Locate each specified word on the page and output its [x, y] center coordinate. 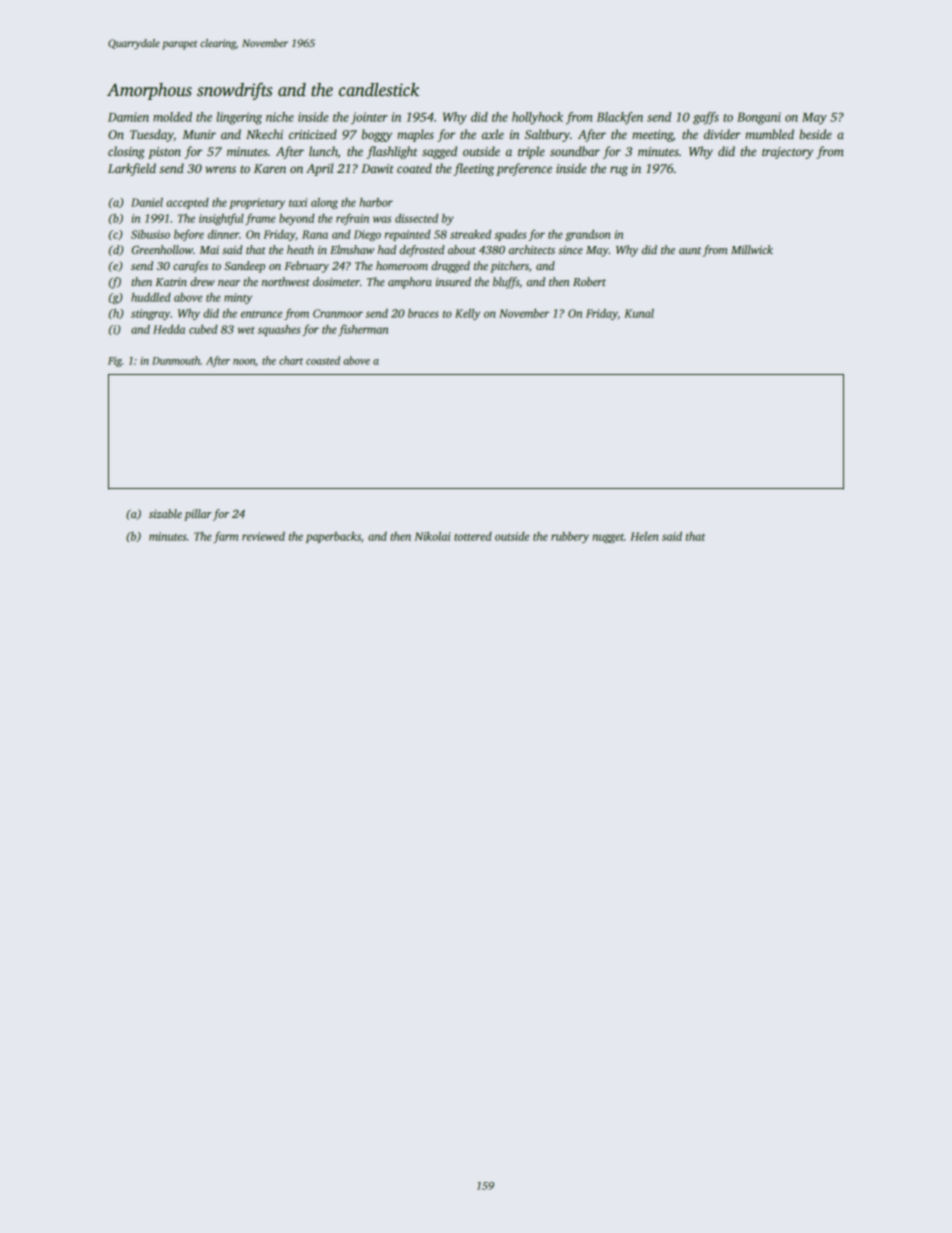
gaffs [706, 118]
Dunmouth [176, 360]
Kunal [639, 313]
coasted [323, 360]
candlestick [379, 90]
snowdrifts [235, 91]
